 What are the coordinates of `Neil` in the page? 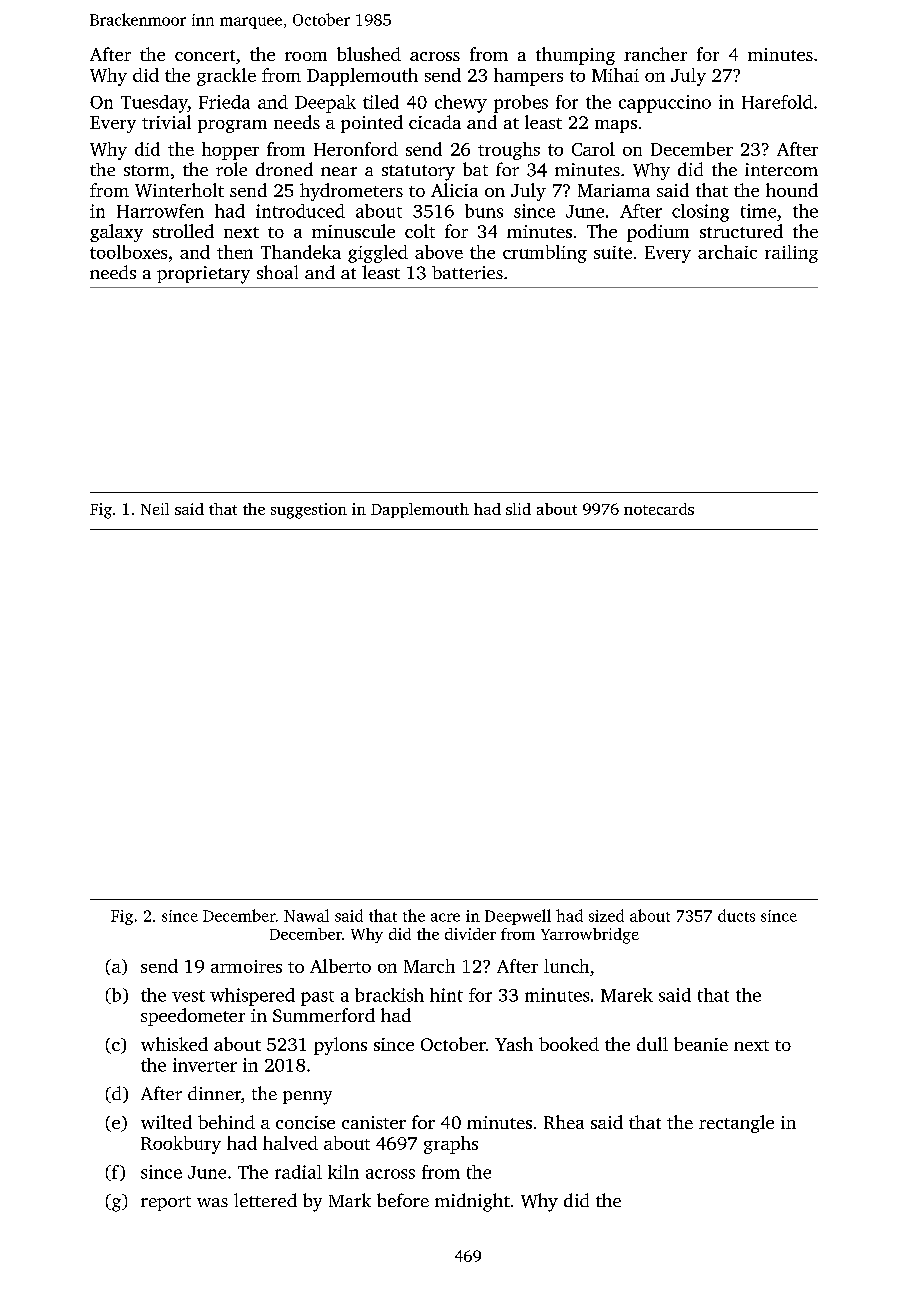 It's located at (155, 509).
